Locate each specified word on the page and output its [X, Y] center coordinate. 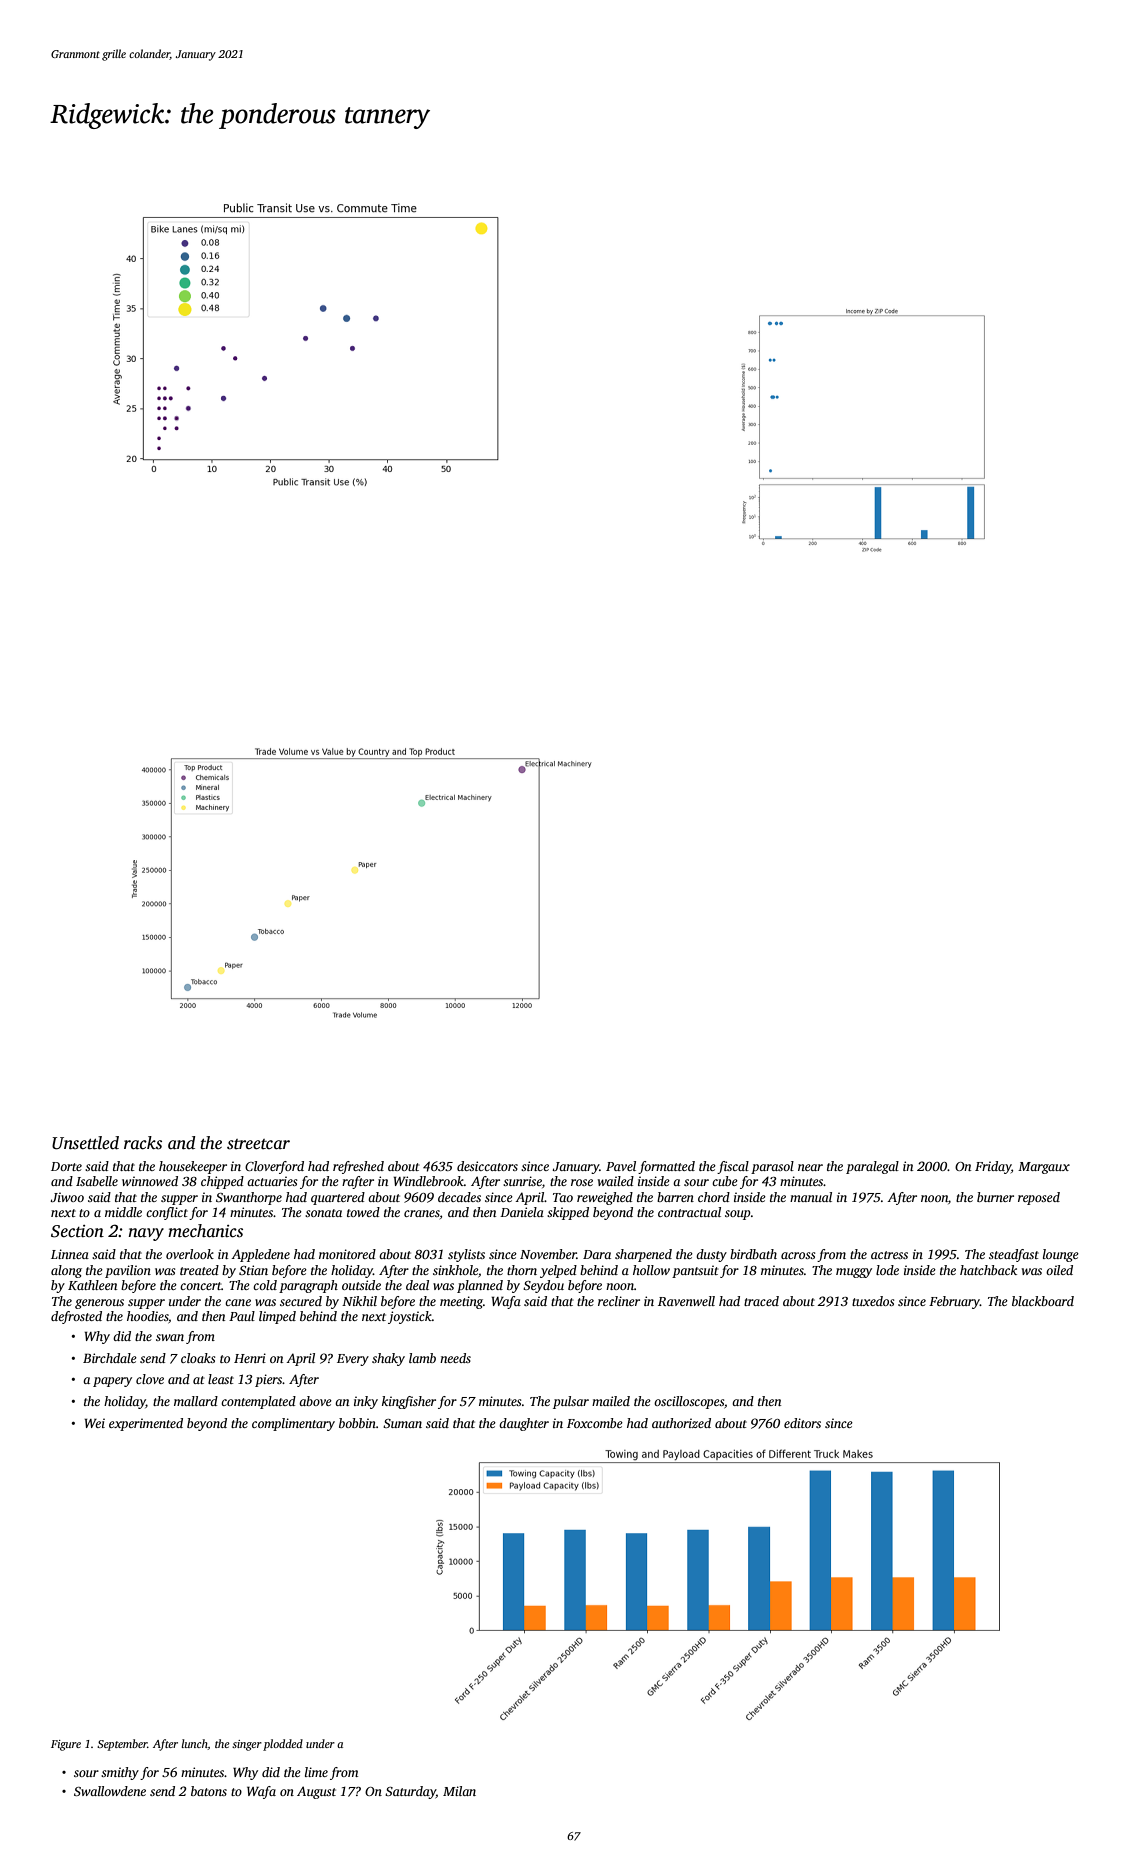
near [810, 1167]
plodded [283, 1745]
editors [802, 1423]
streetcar [258, 1144]
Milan [459, 1791]
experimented [146, 1424]
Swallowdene [110, 1791]
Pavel [621, 1166]
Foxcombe [595, 1423]
